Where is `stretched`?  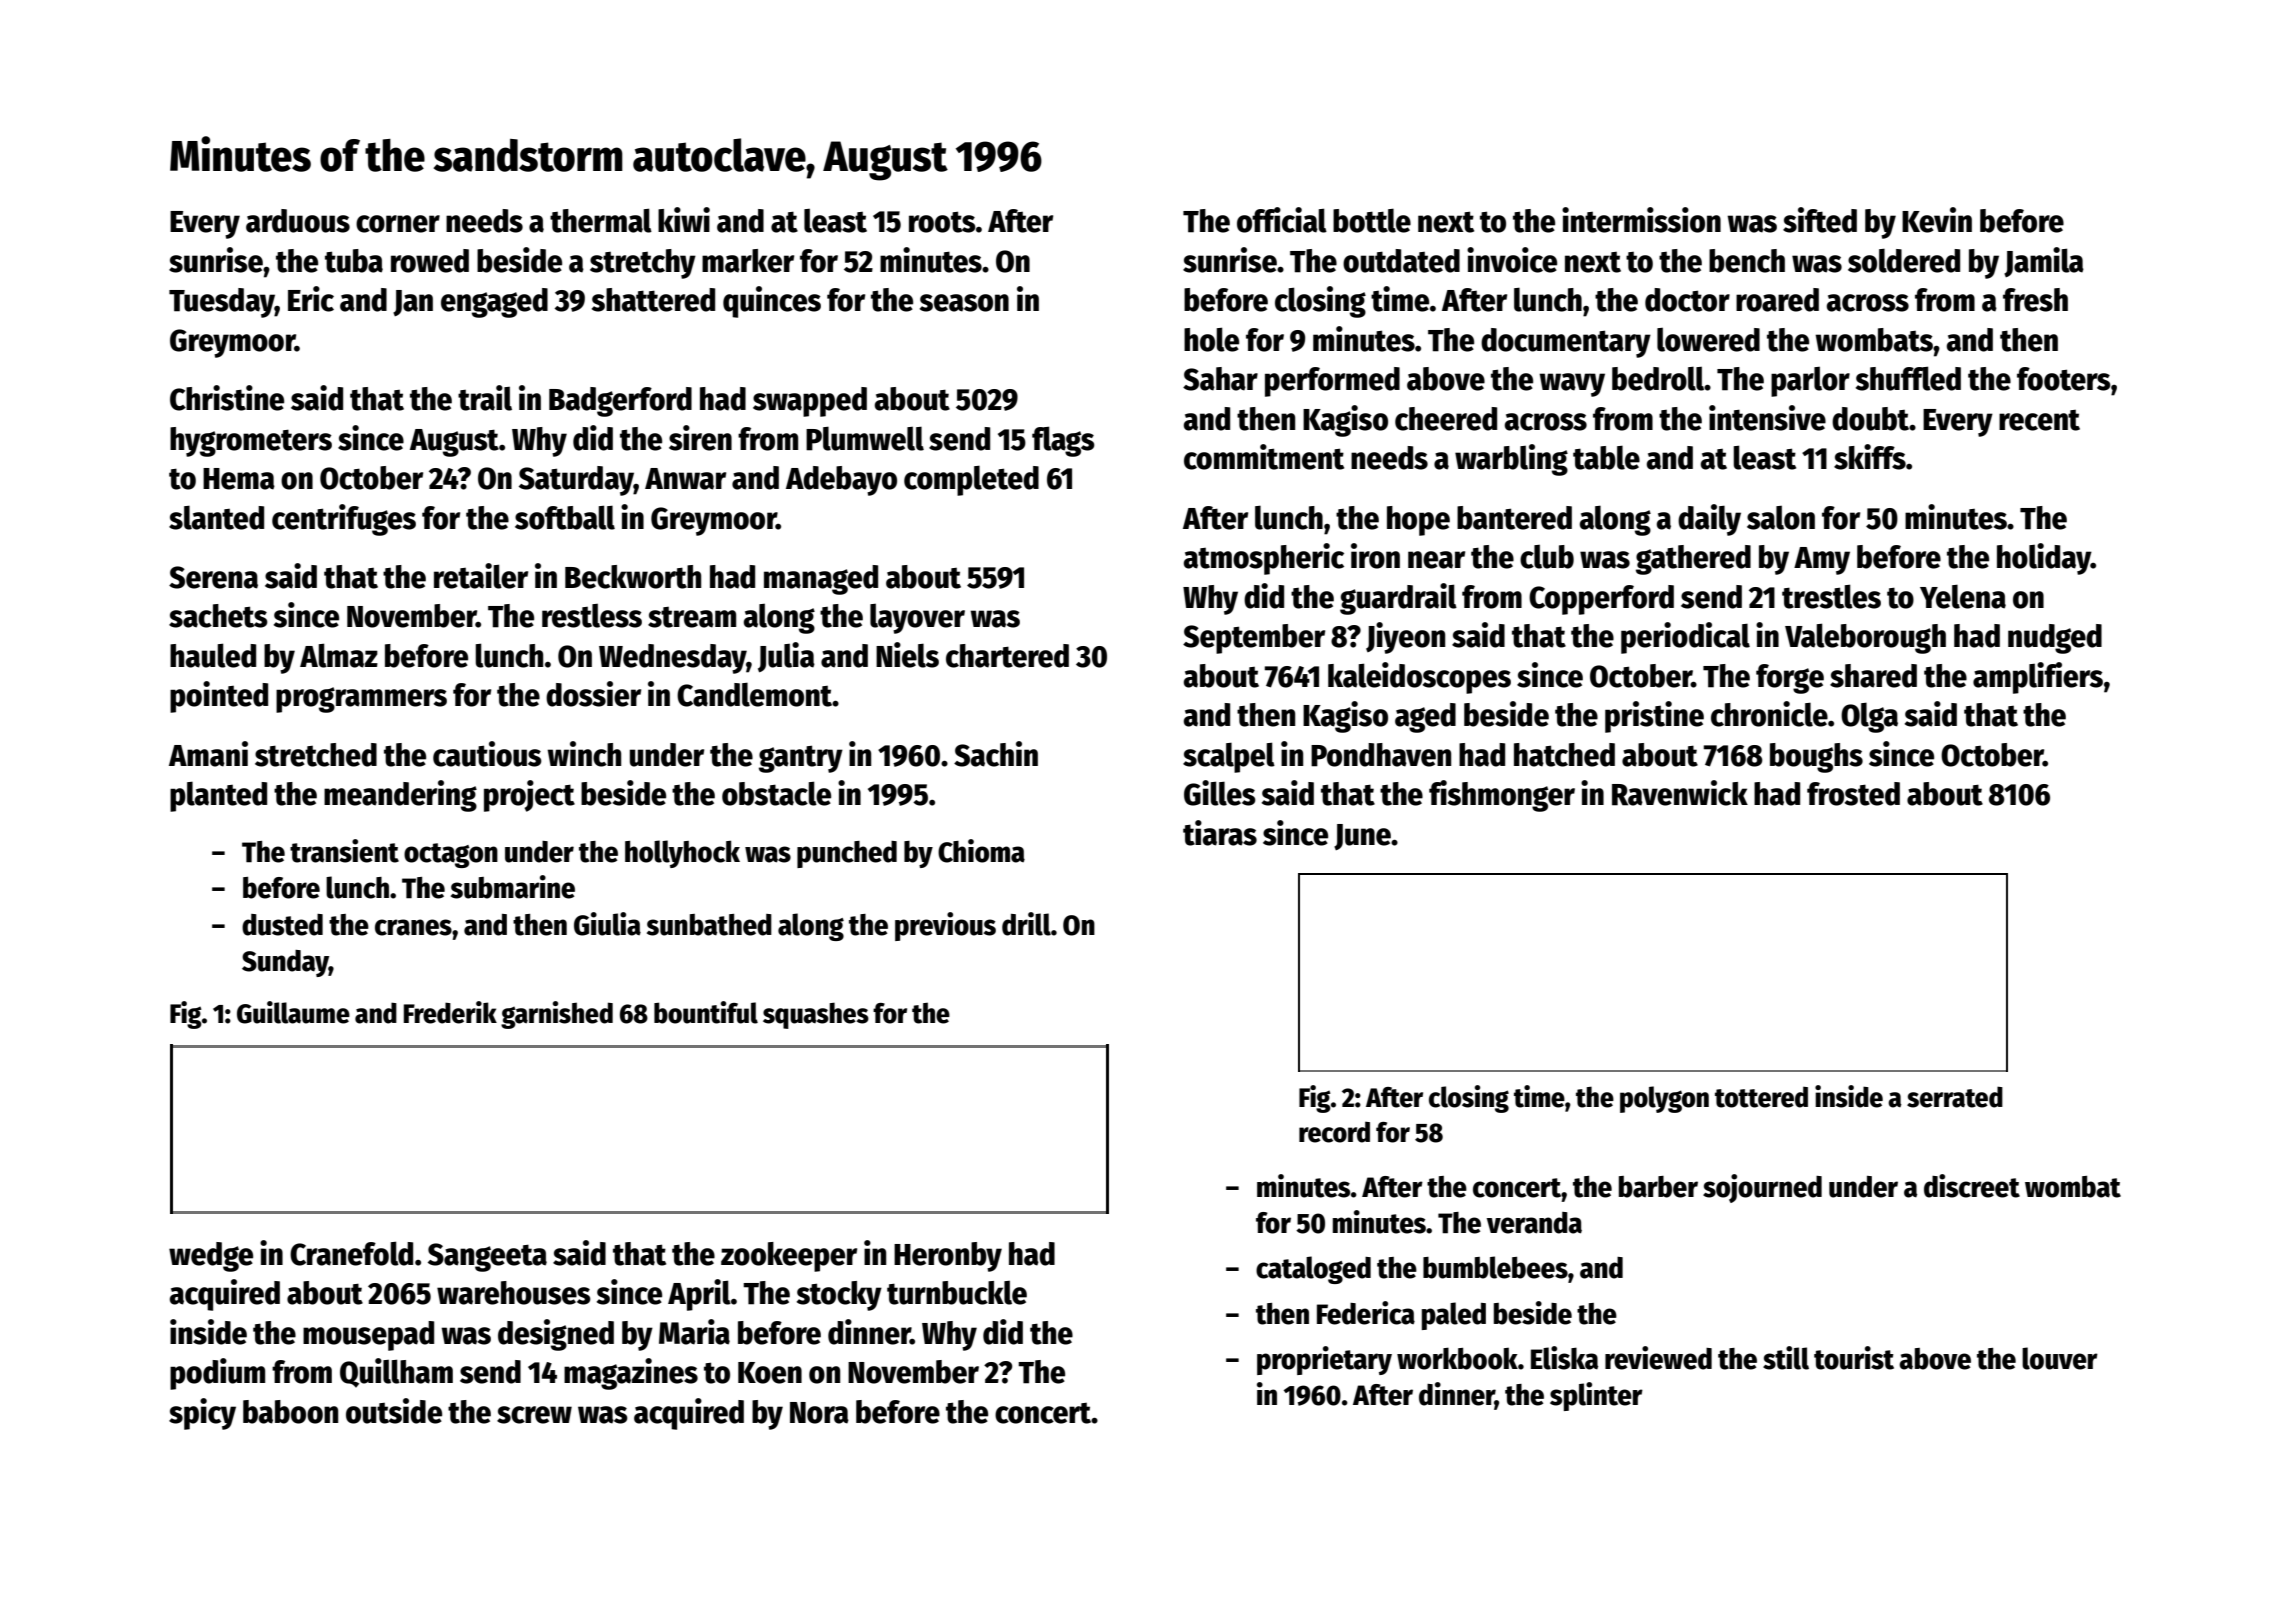 stretched is located at coordinates (316, 755).
